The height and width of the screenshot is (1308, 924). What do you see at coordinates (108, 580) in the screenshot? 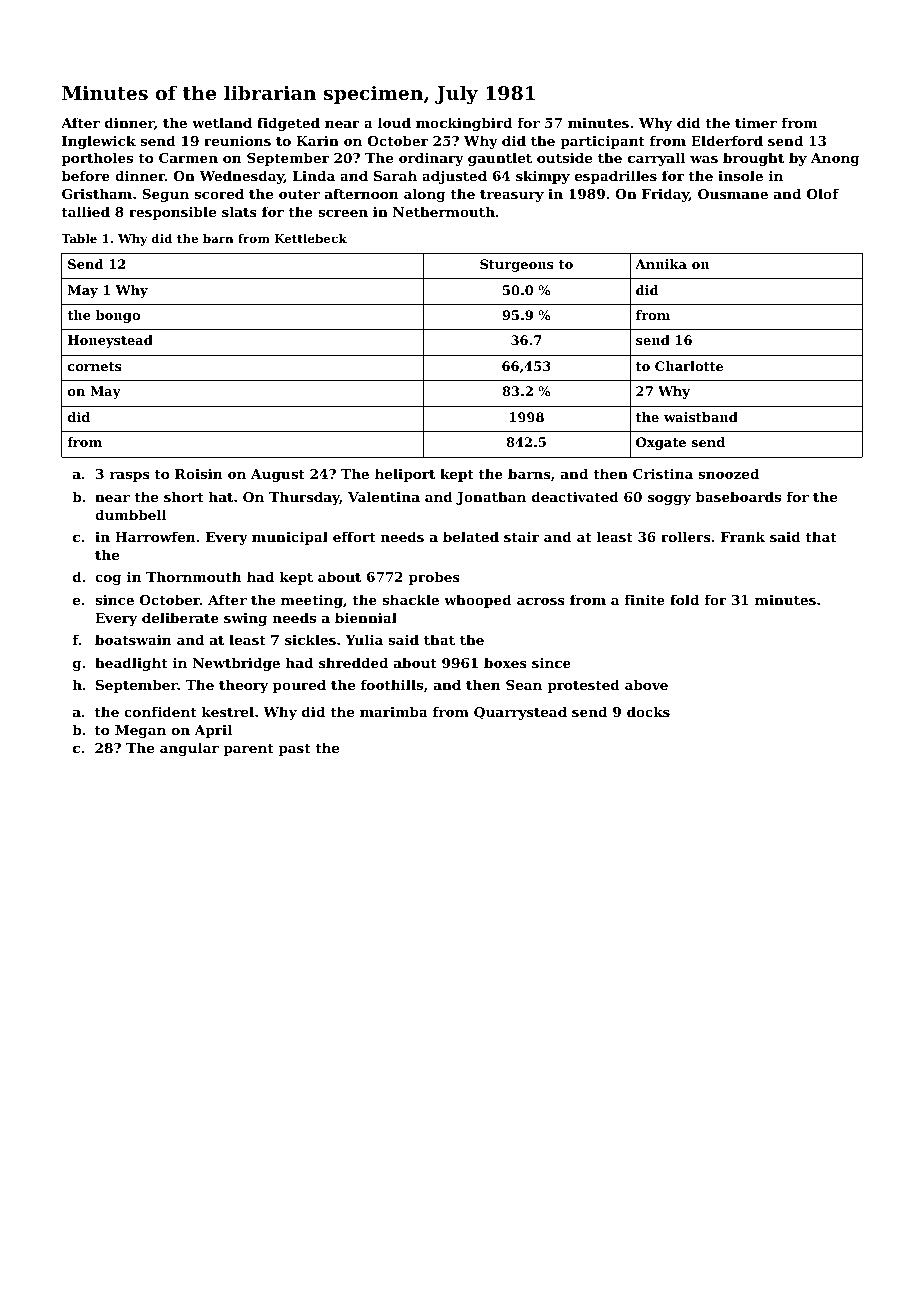
I see `cog` at bounding box center [108, 580].
